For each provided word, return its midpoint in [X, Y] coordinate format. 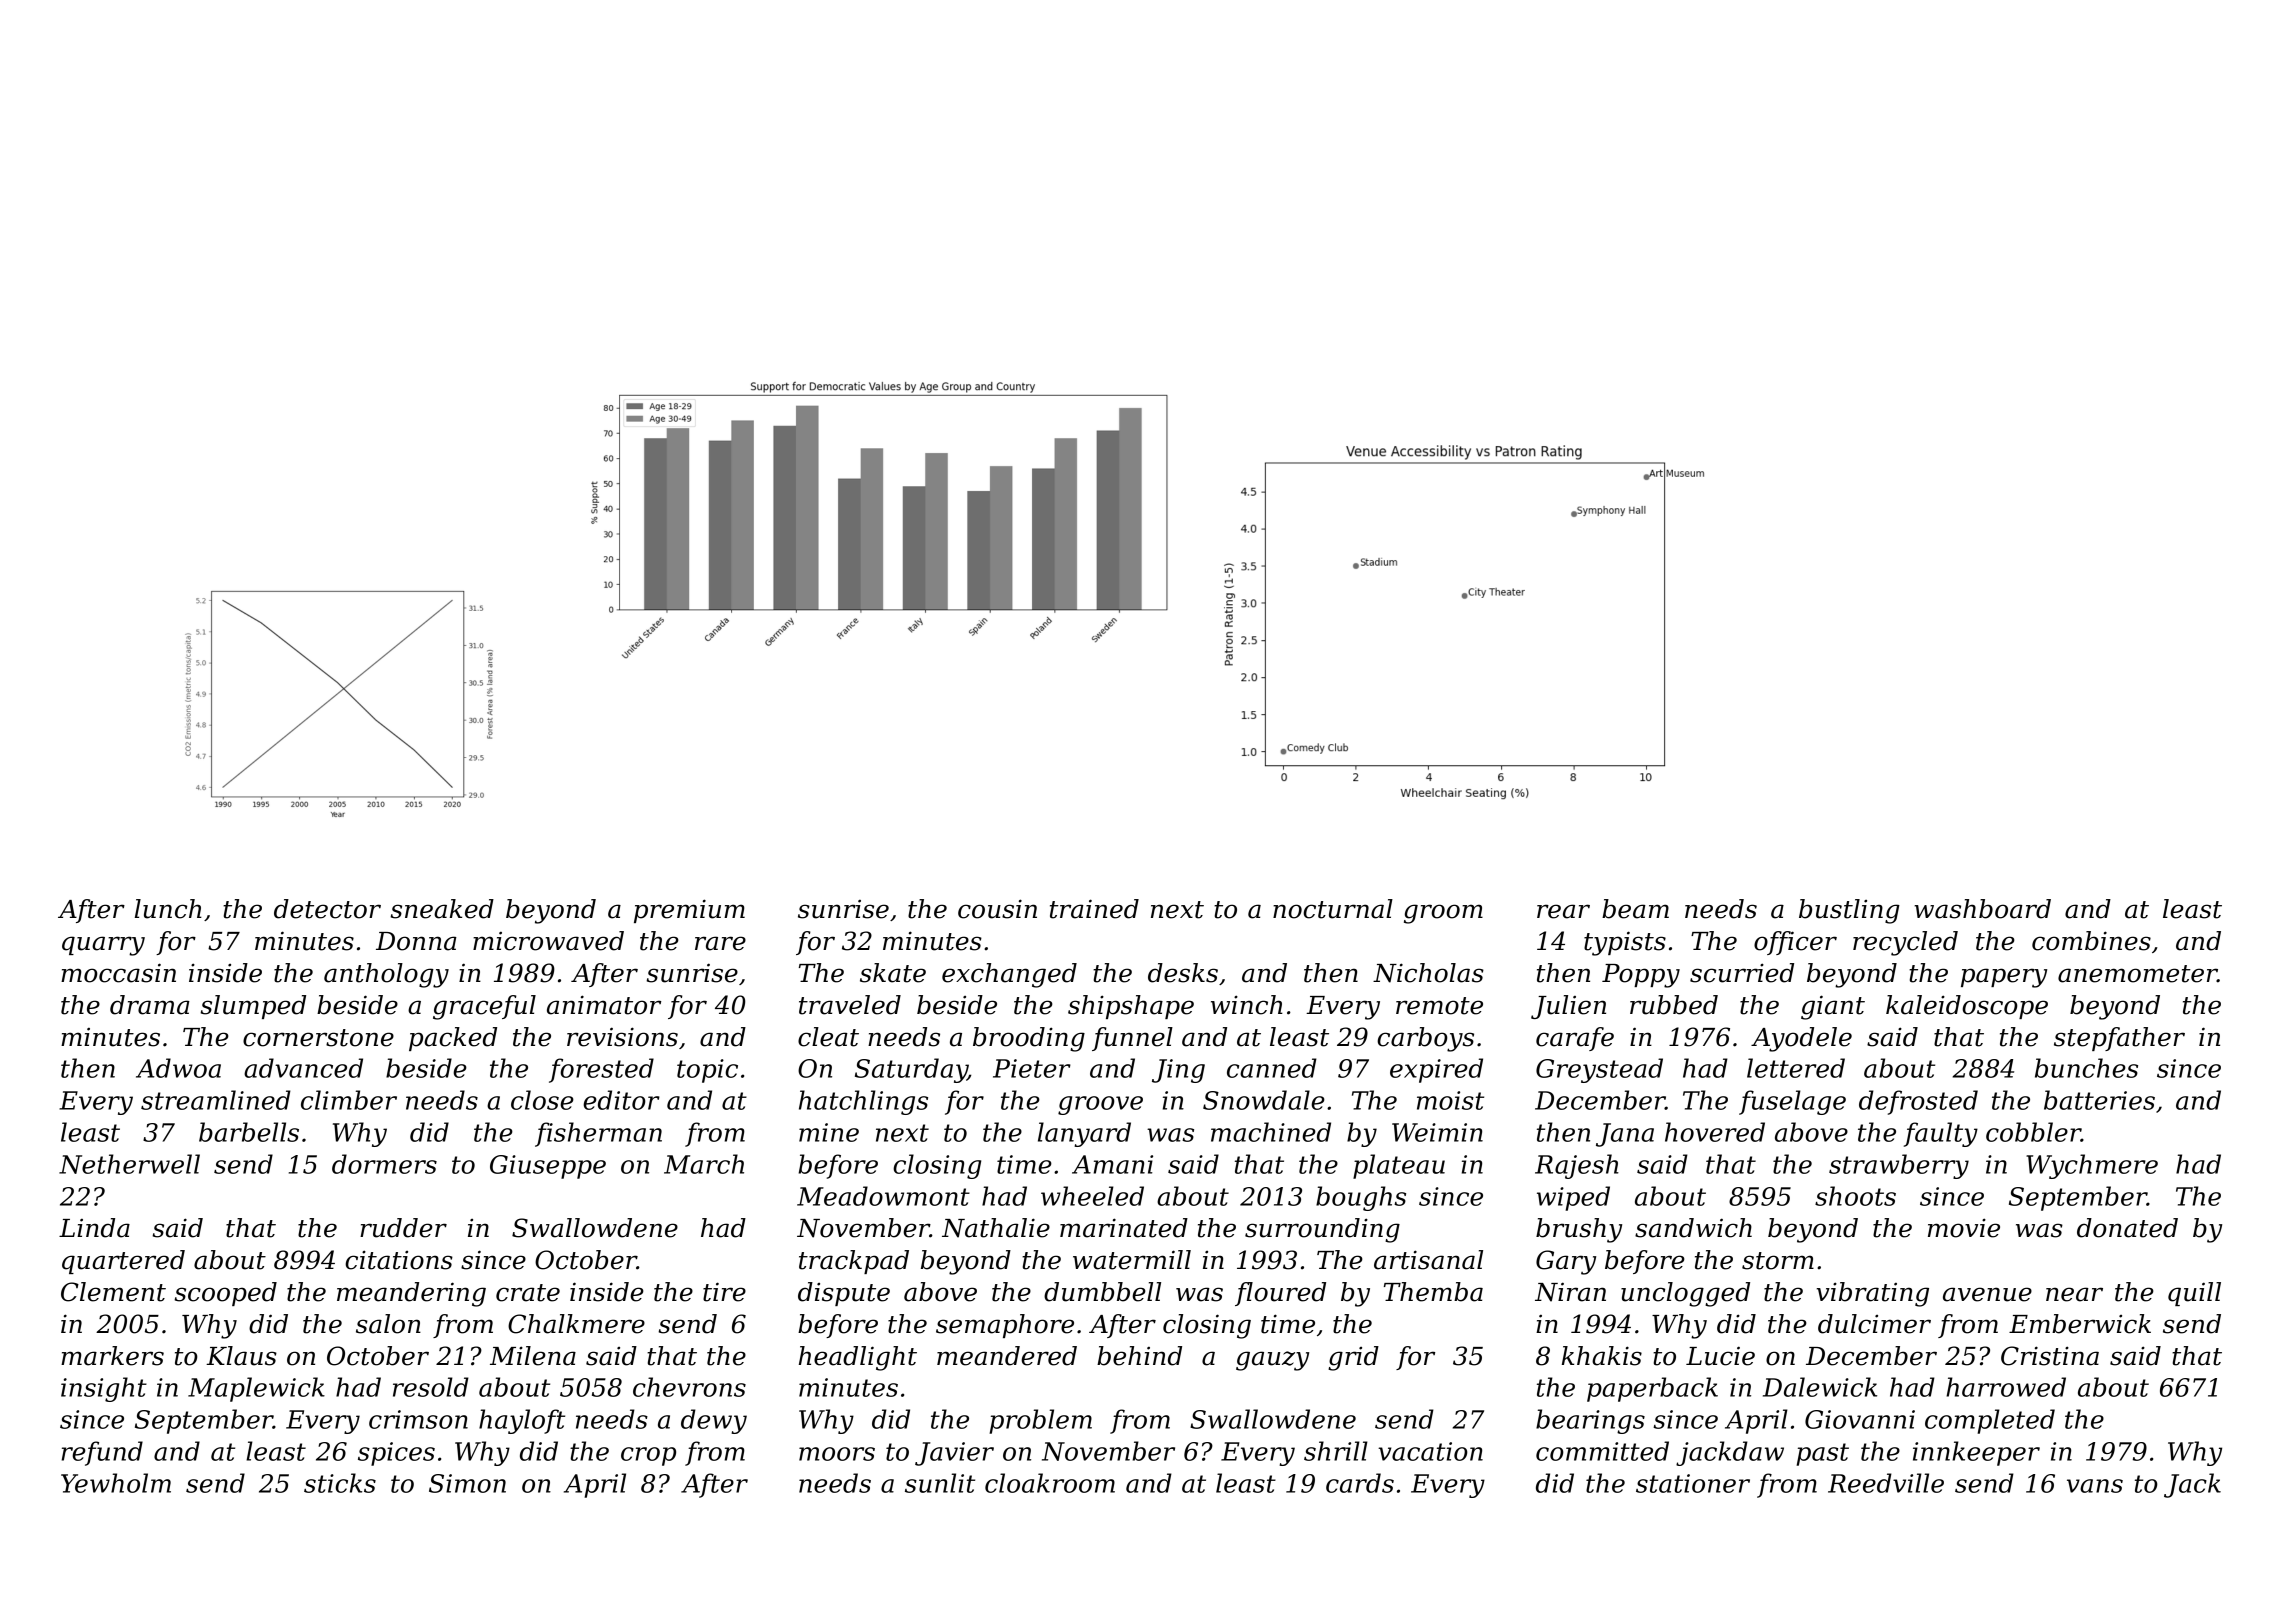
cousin [997, 909]
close [542, 1100]
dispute [844, 1294]
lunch [168, 909]
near [2074, 1294]
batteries [2099, 1100]
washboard [1982, 909]
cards [1360, 1483]
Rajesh [1577, 1166]
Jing [1178, 1071]
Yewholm [116, 1483]
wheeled [1092, 1196]
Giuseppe [548, 1167]
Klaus [241, 1356]
